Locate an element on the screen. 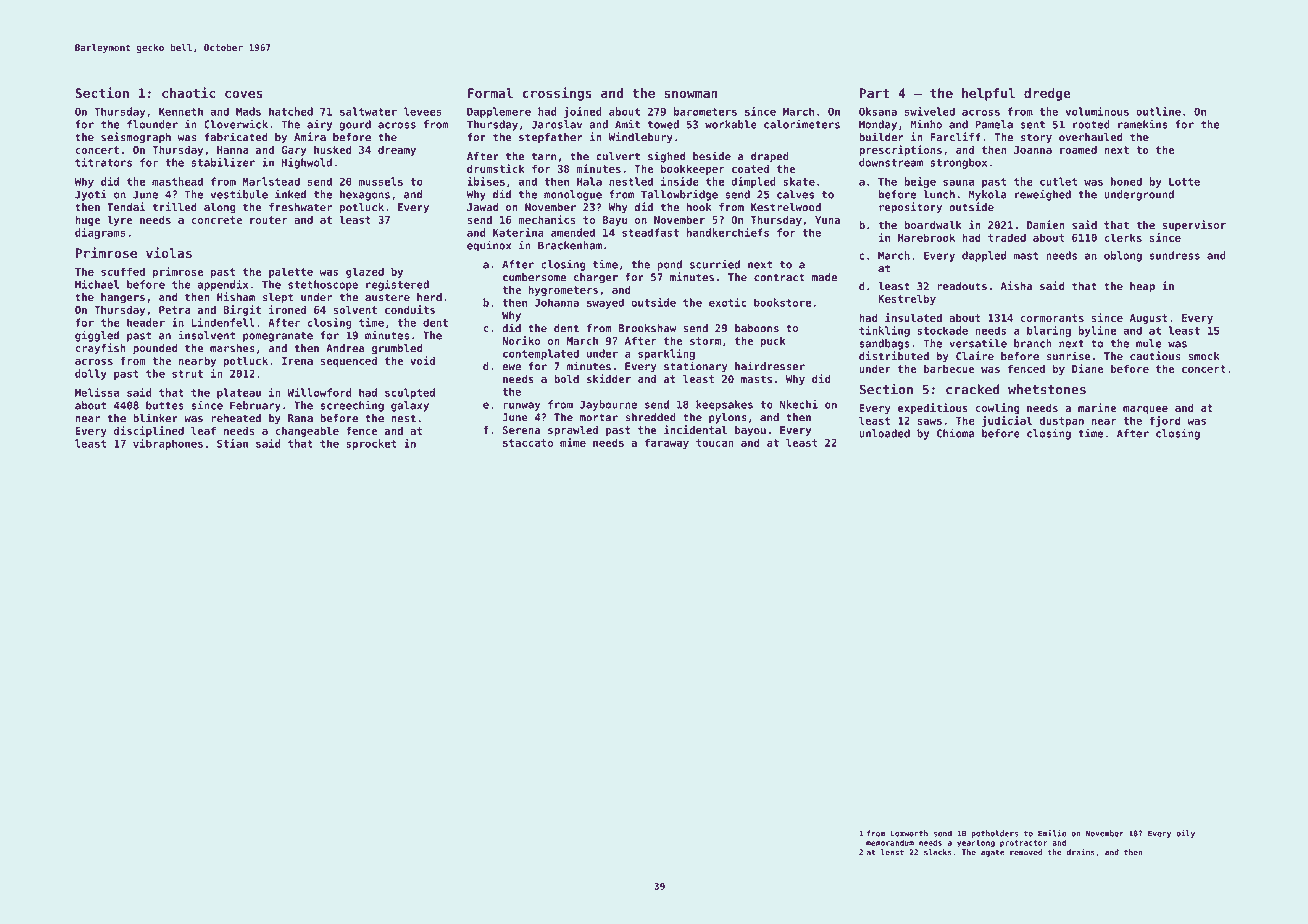 This screenshot has width=1308, height=924. slacks is located at coordinates (938, 852).
